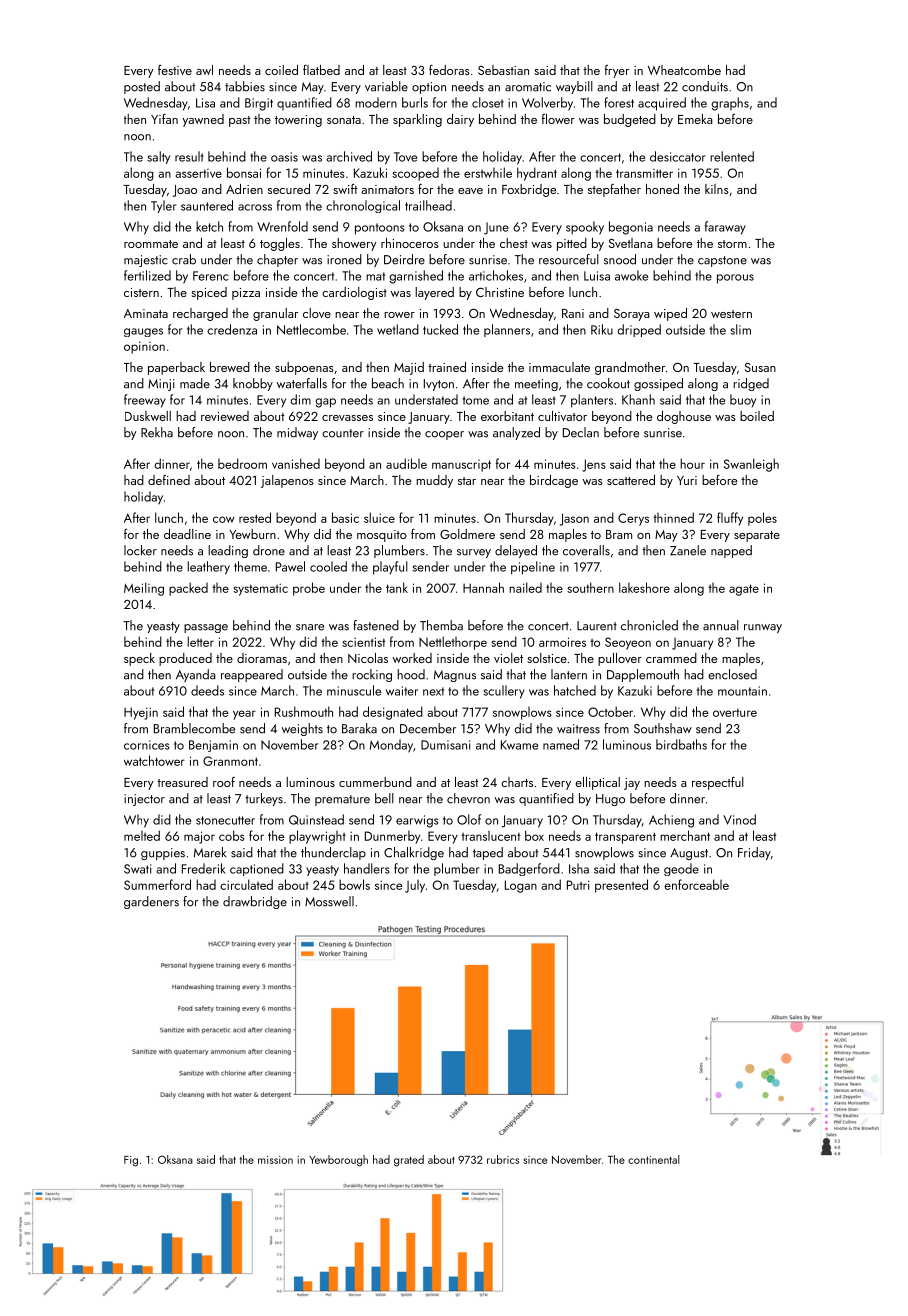 Image resolution: width=908 pixels, height=1316 pixels. I want to click on doghouse, so click(684, 417).
